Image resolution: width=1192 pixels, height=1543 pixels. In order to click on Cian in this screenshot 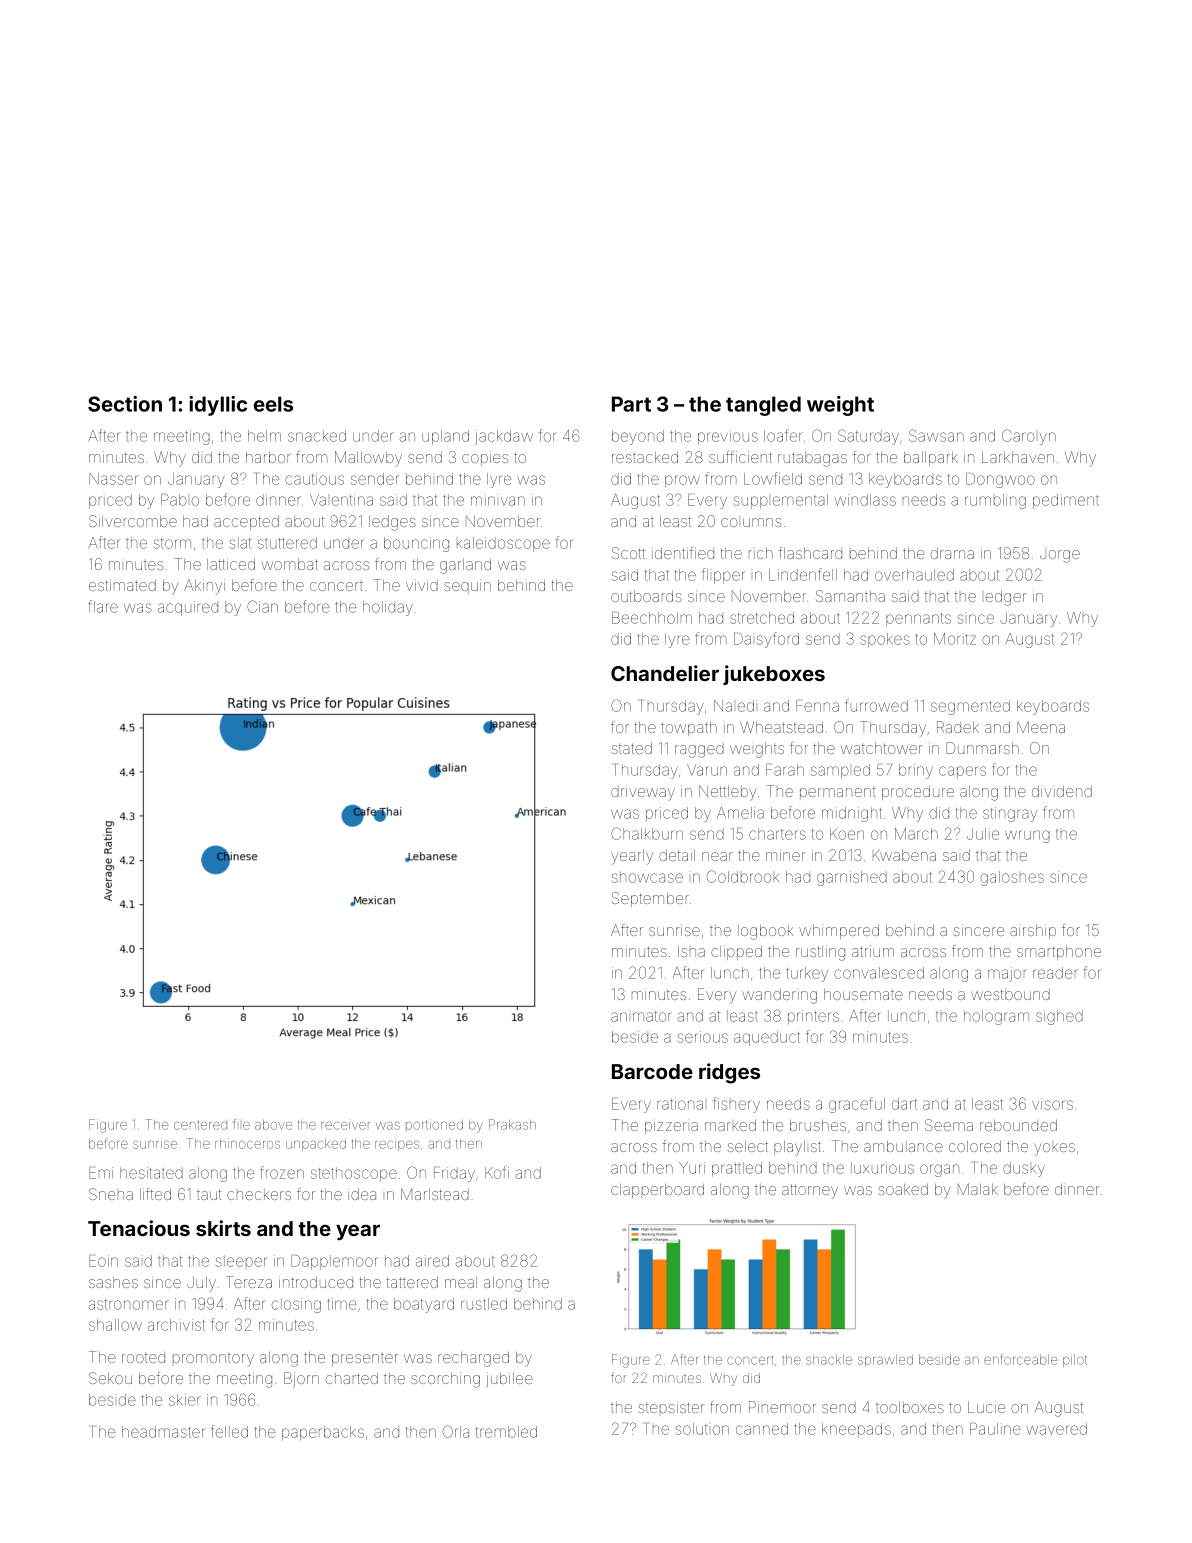, I will do `click(262, 606)`.
